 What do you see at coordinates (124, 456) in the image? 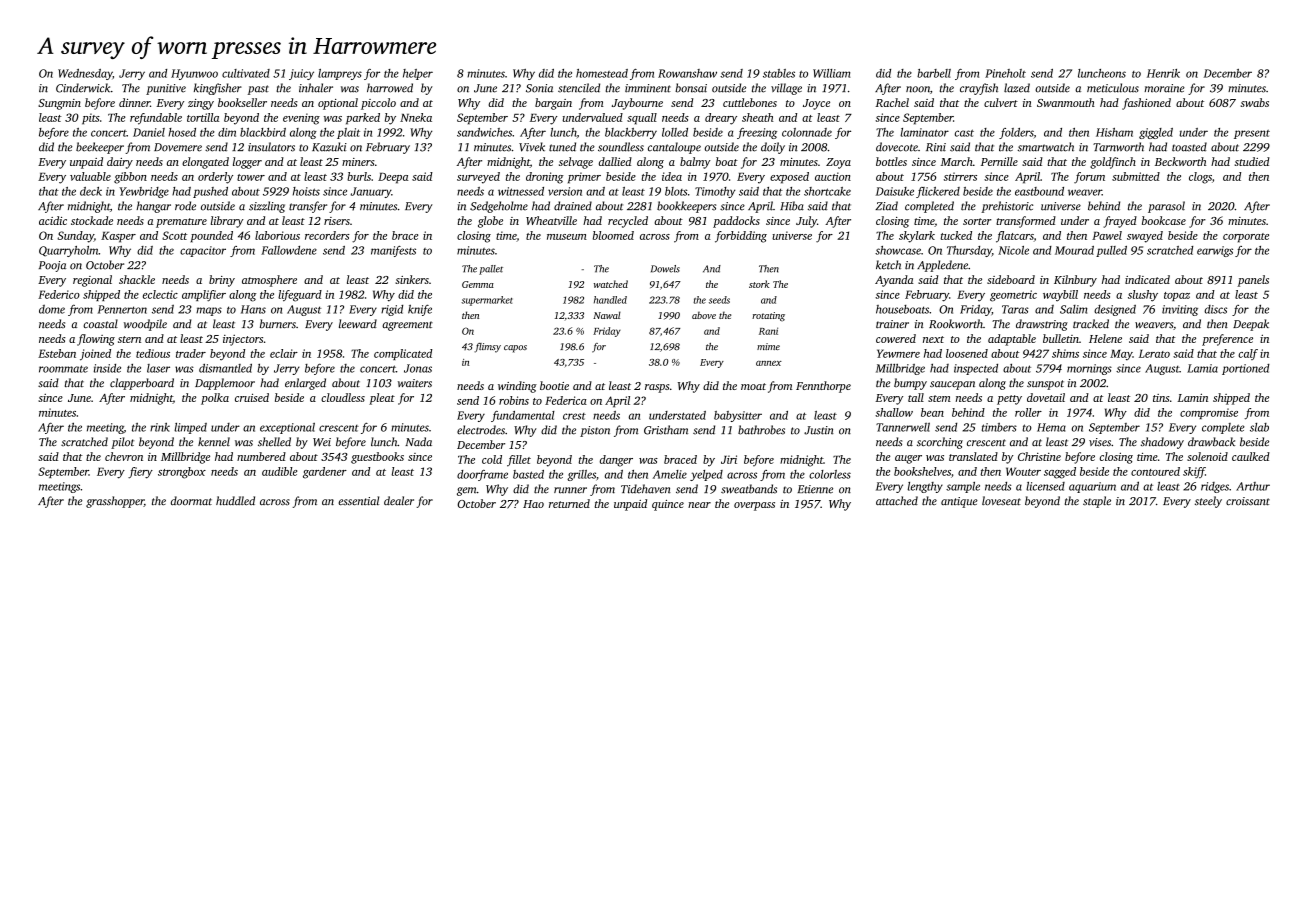
I see `chevron` at bounding box center [124, 456].
